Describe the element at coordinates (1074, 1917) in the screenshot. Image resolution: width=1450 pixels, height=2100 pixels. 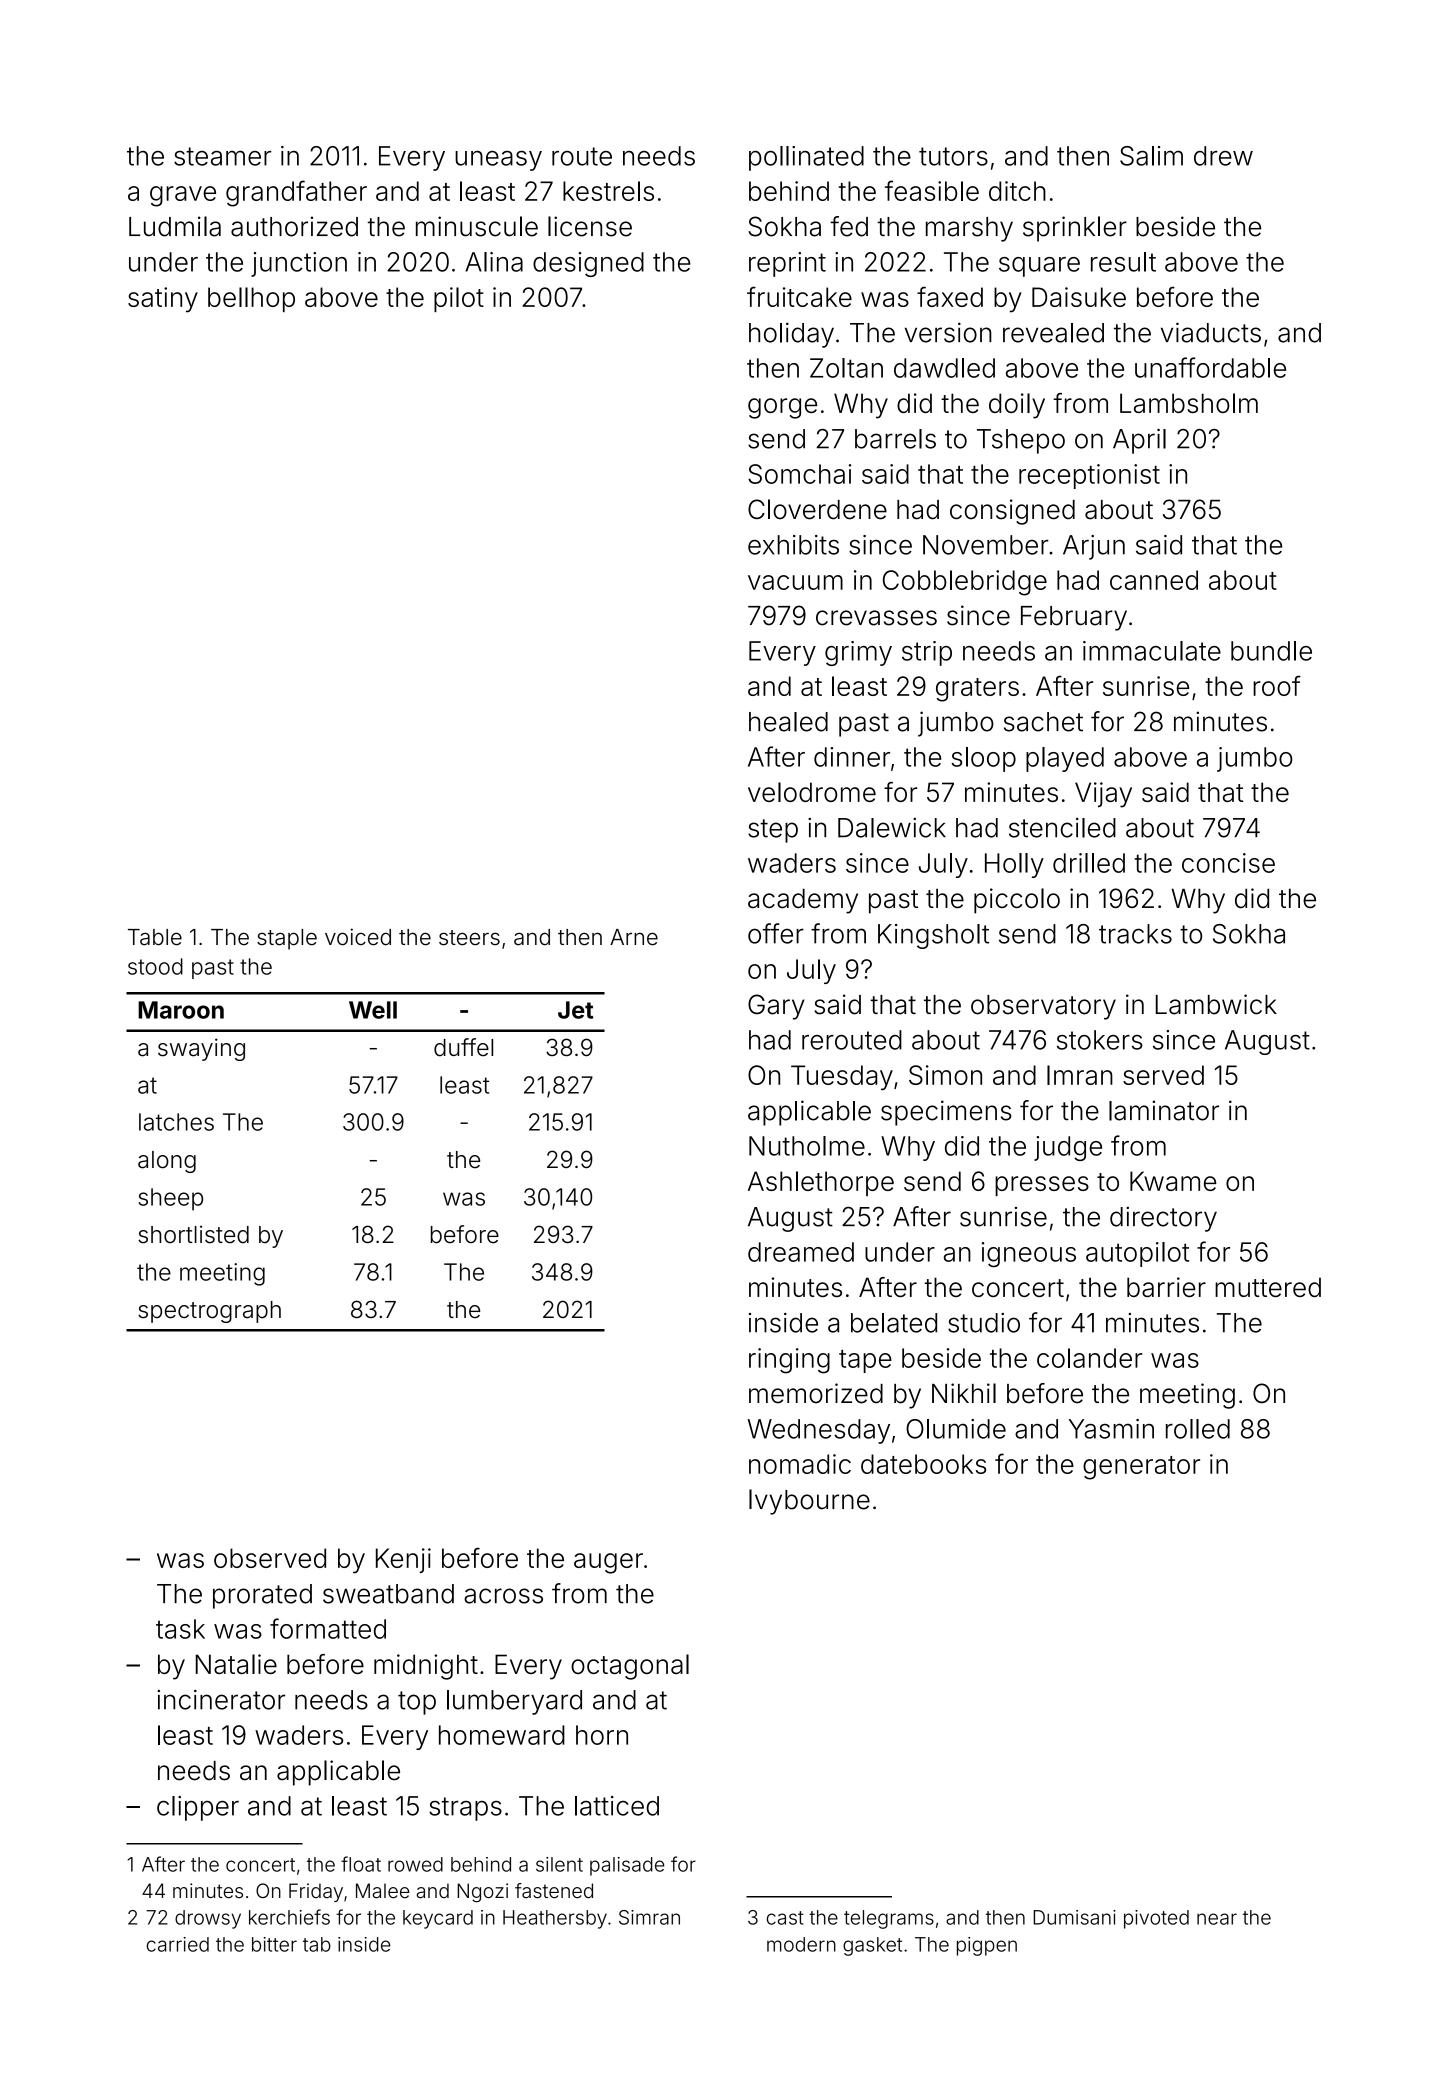
I see `Dumisani` at that location.
